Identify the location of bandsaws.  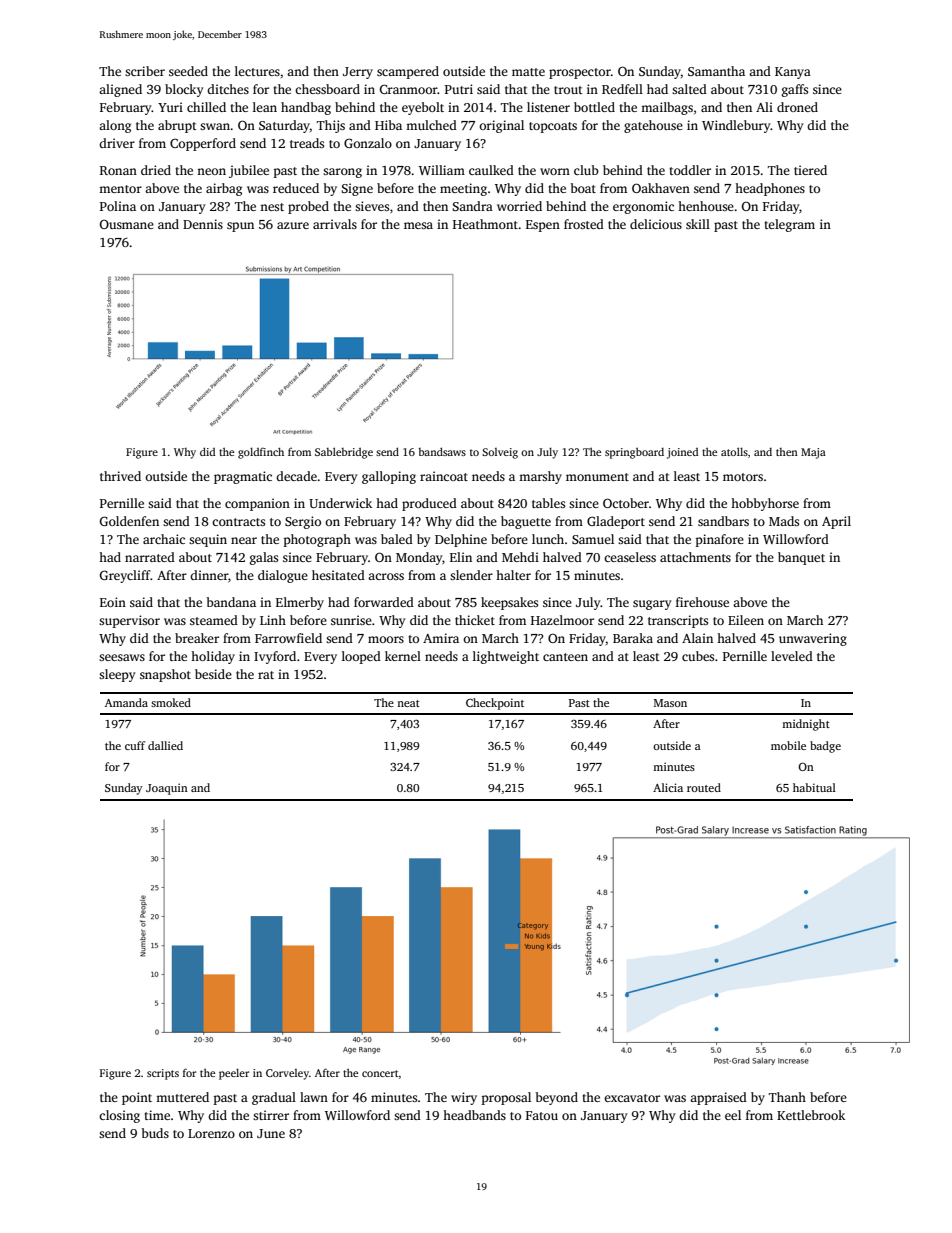
(442, 451).
